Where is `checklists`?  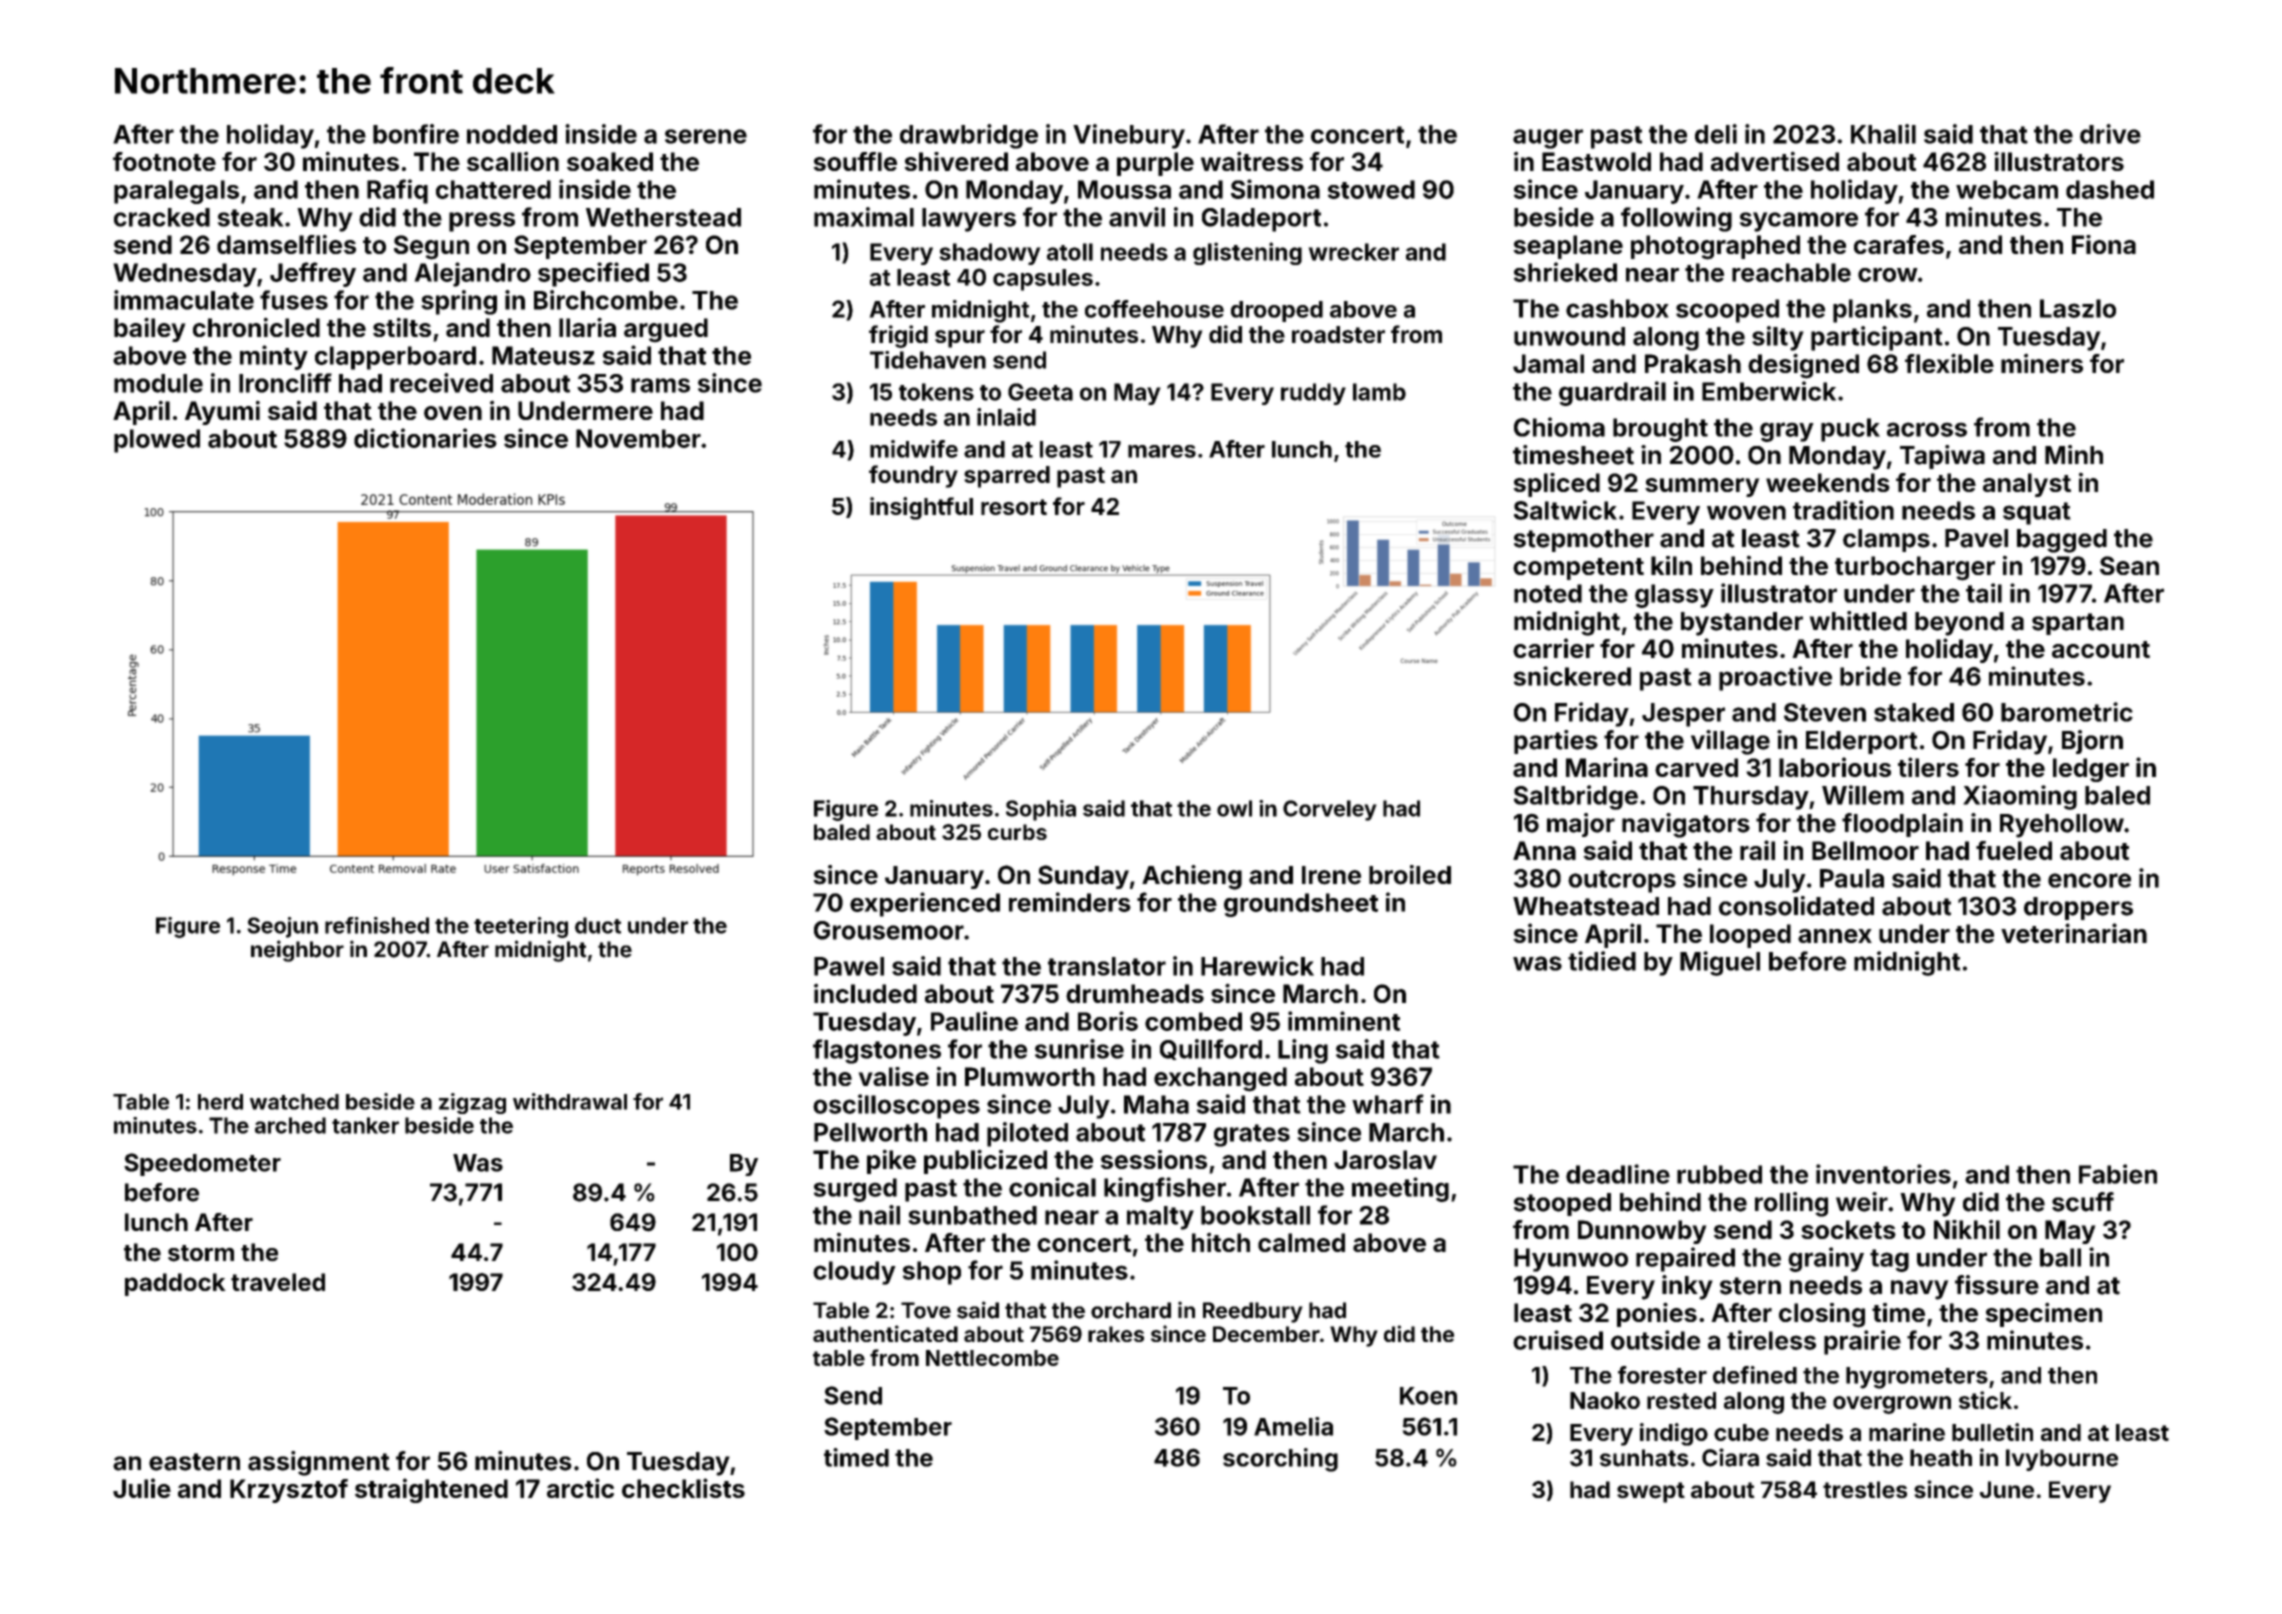 checklists is located at coordinates (683, 1488).
